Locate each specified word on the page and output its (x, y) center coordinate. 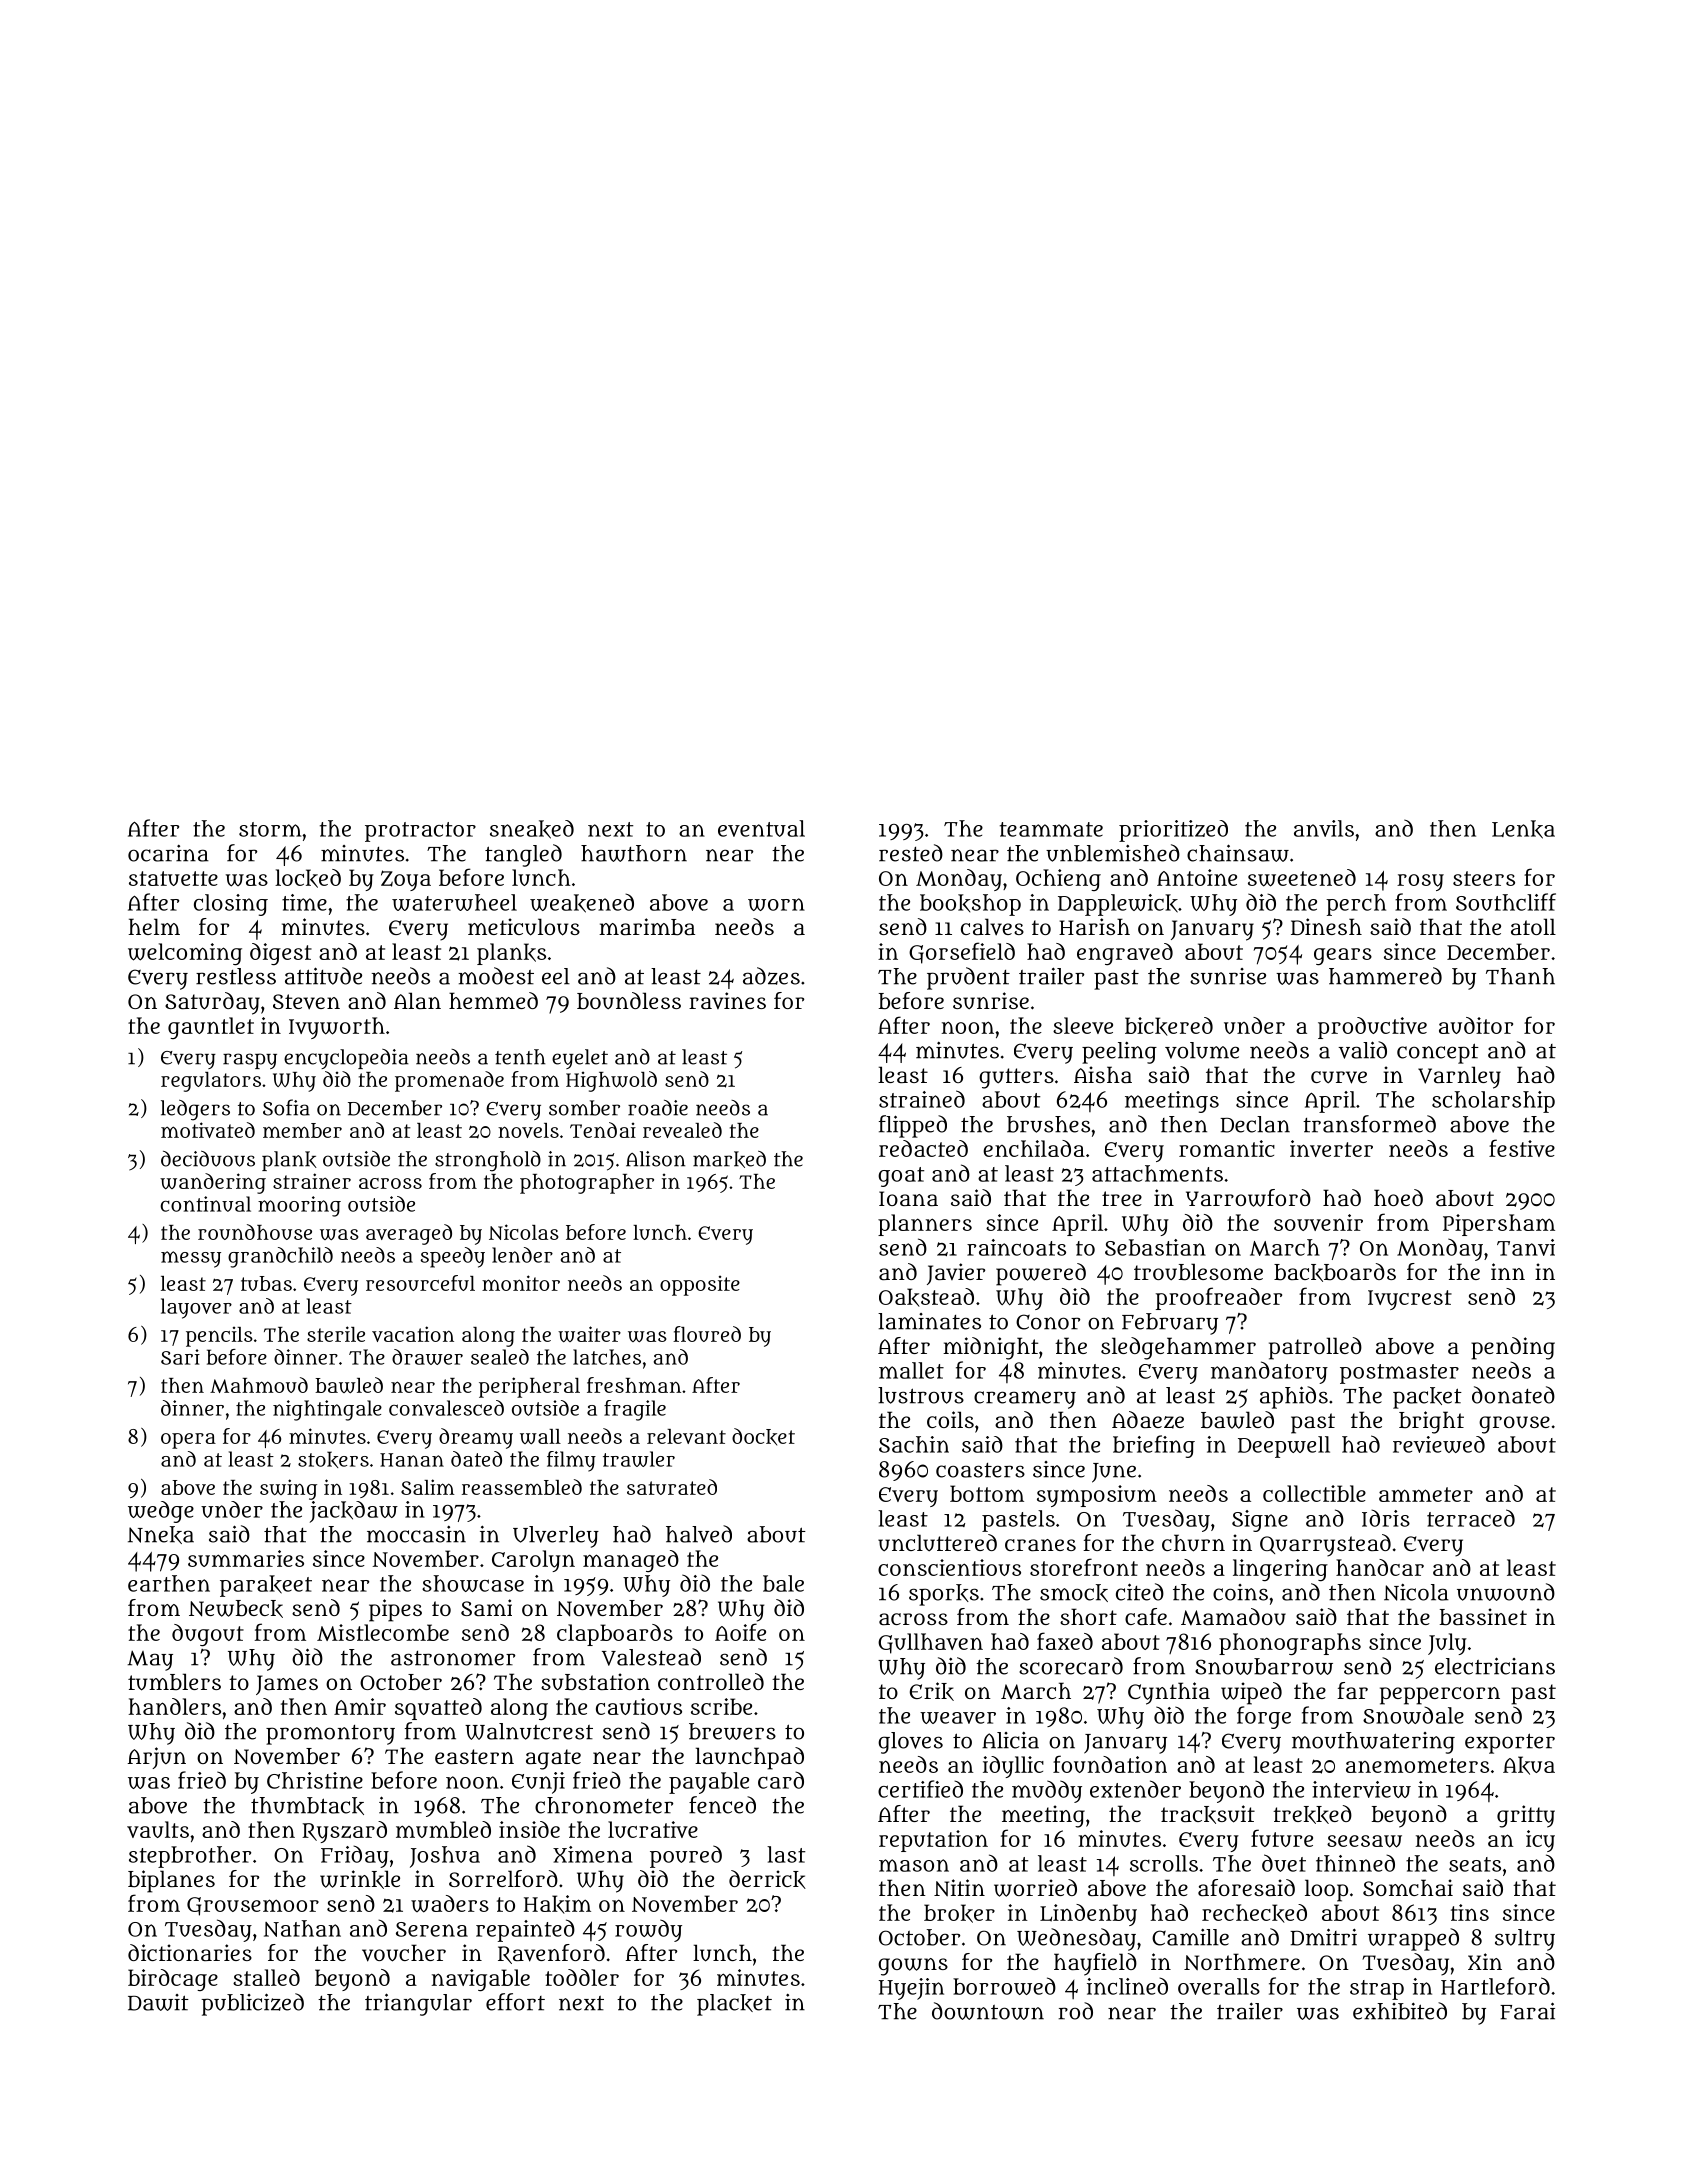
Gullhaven (930, 1643)
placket (734, 2005)
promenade (449, 1081)
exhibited (1400, 2011)
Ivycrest (1410, 1300)
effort (515, 2002)
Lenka (1523, 829)
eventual (761, 828)
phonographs (1290, 1644)
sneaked (532, 829)
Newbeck (236, 1609)
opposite (700, 1285)
